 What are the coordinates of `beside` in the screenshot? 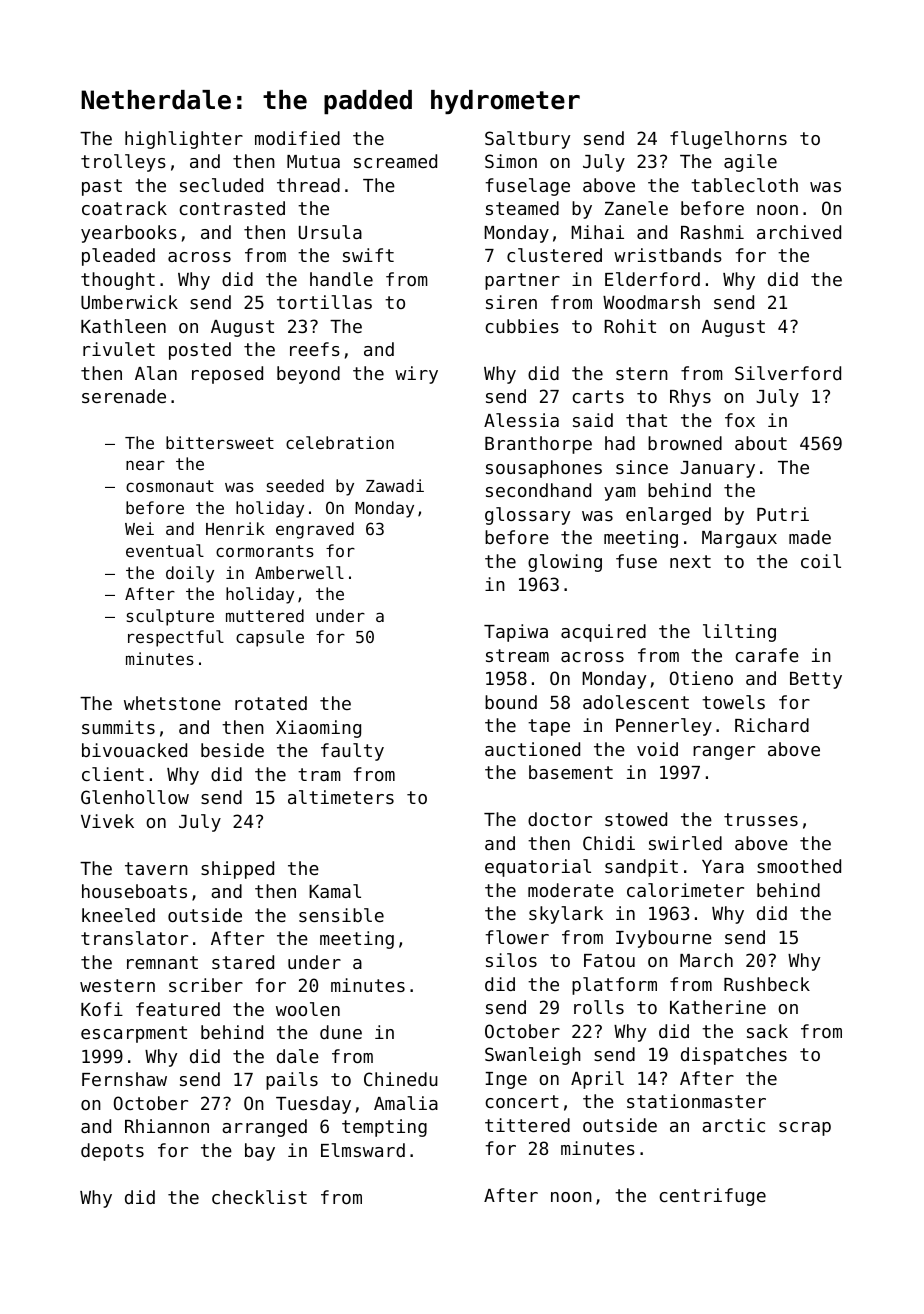 It's located at (232, 750).
